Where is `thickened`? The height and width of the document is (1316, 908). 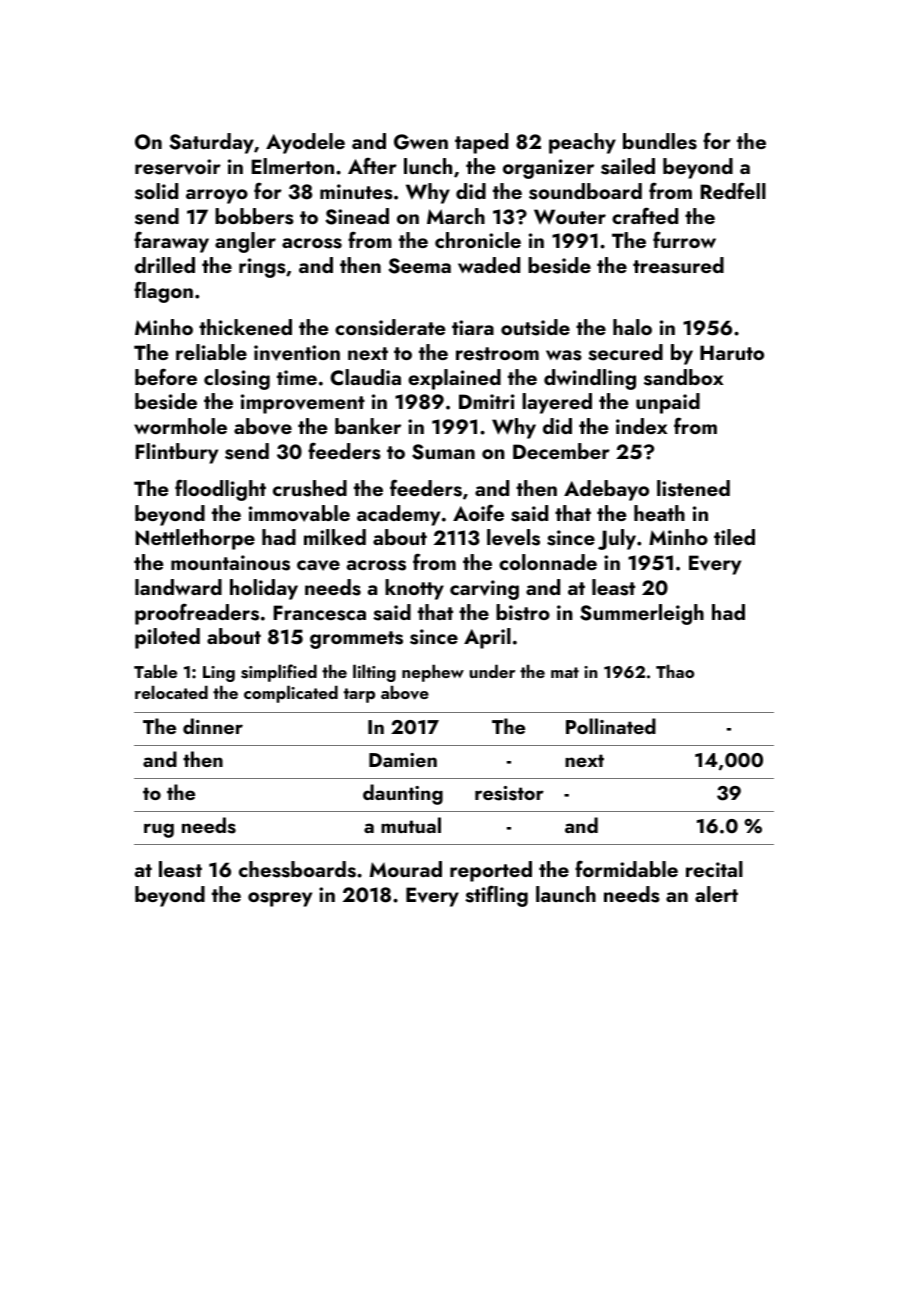 thickened is located at coordinates (245, 327).
